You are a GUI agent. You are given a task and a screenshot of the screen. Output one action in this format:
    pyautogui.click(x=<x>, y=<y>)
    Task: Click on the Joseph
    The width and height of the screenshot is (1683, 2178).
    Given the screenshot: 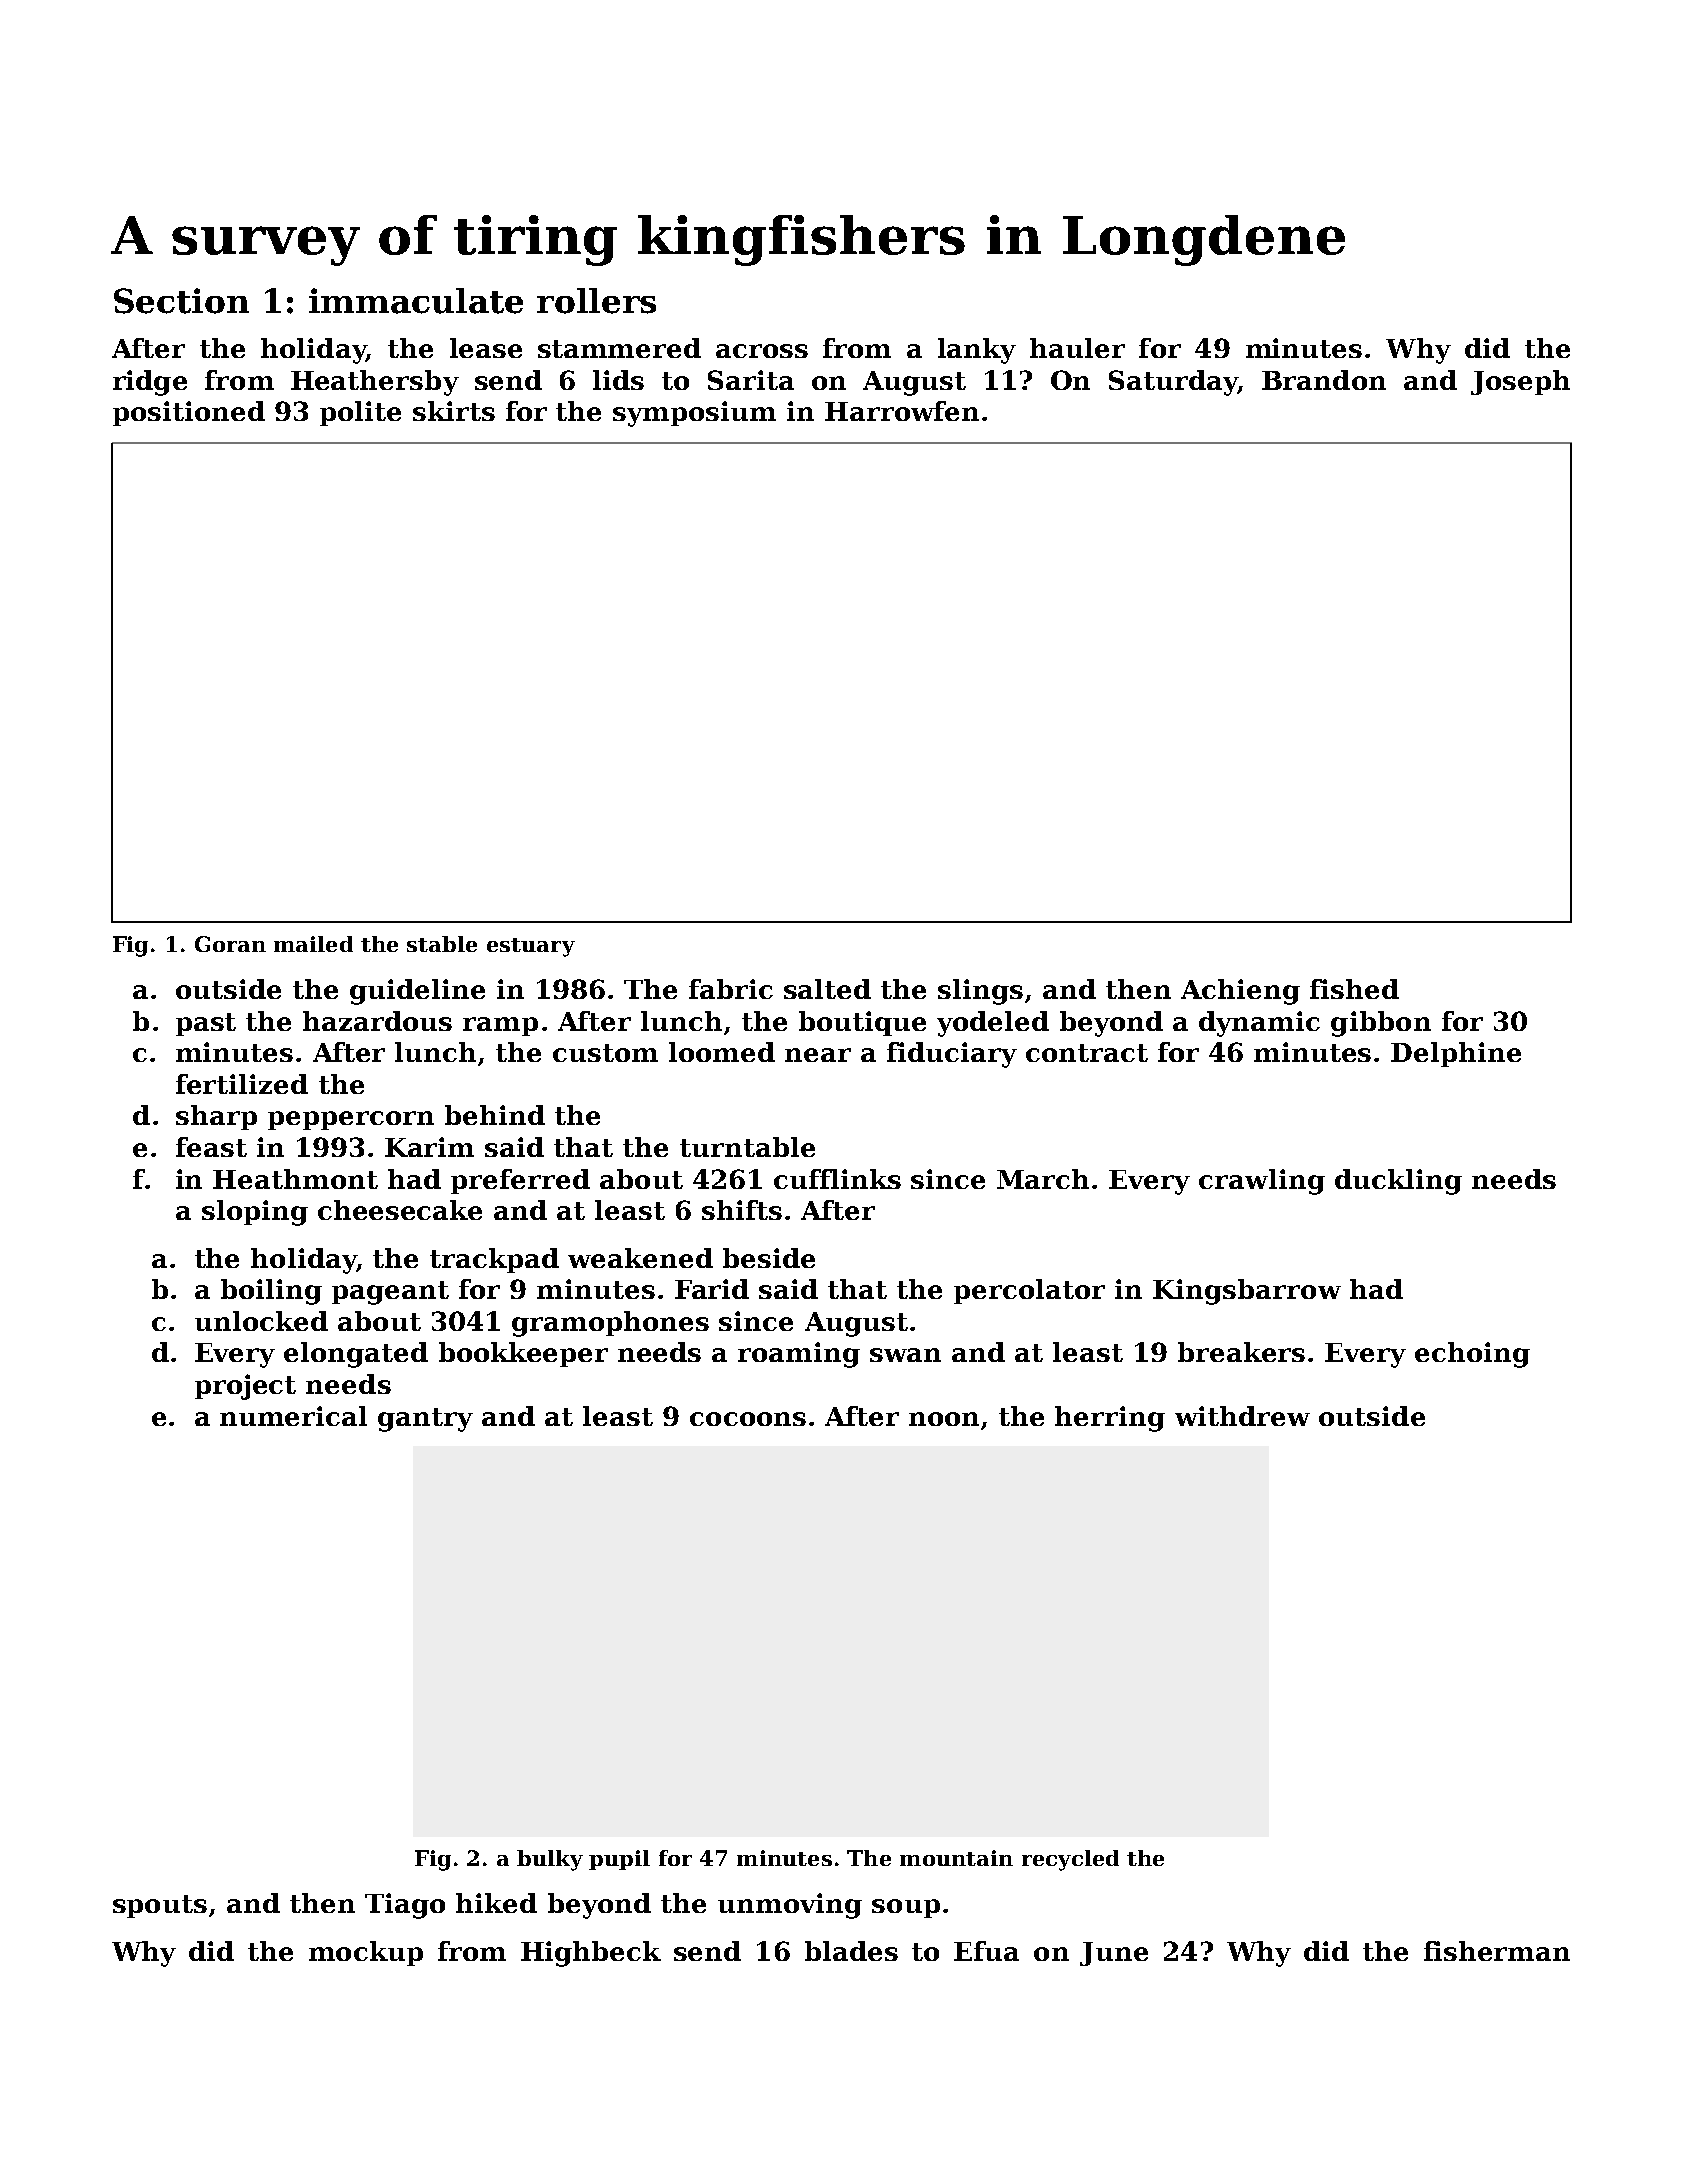 What is the action you would take?
    pyautogui.click(x=1520, y=382)
